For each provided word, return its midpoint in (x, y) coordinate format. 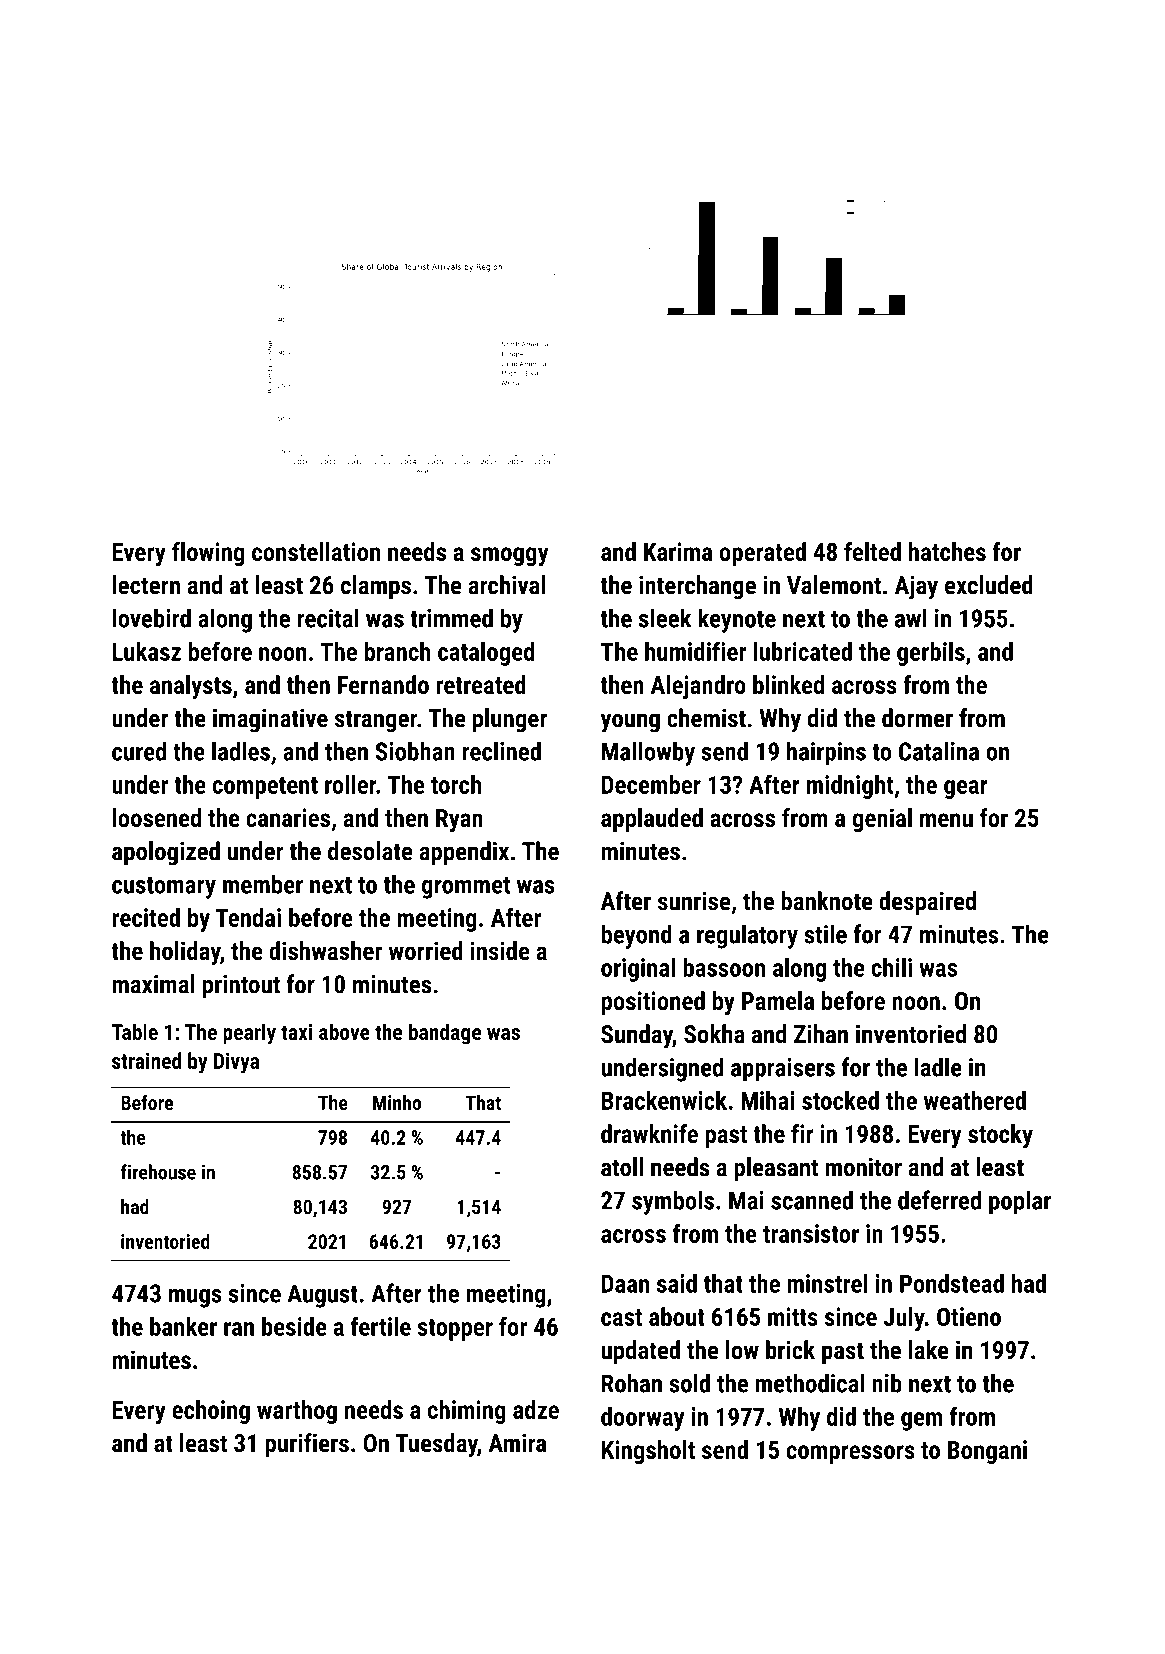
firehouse (158, 1172)
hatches (947, 551)
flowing (208, 554)
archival (507, 585)
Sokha (714, 1034)
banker (183, 1326)
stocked (840, 1100)
